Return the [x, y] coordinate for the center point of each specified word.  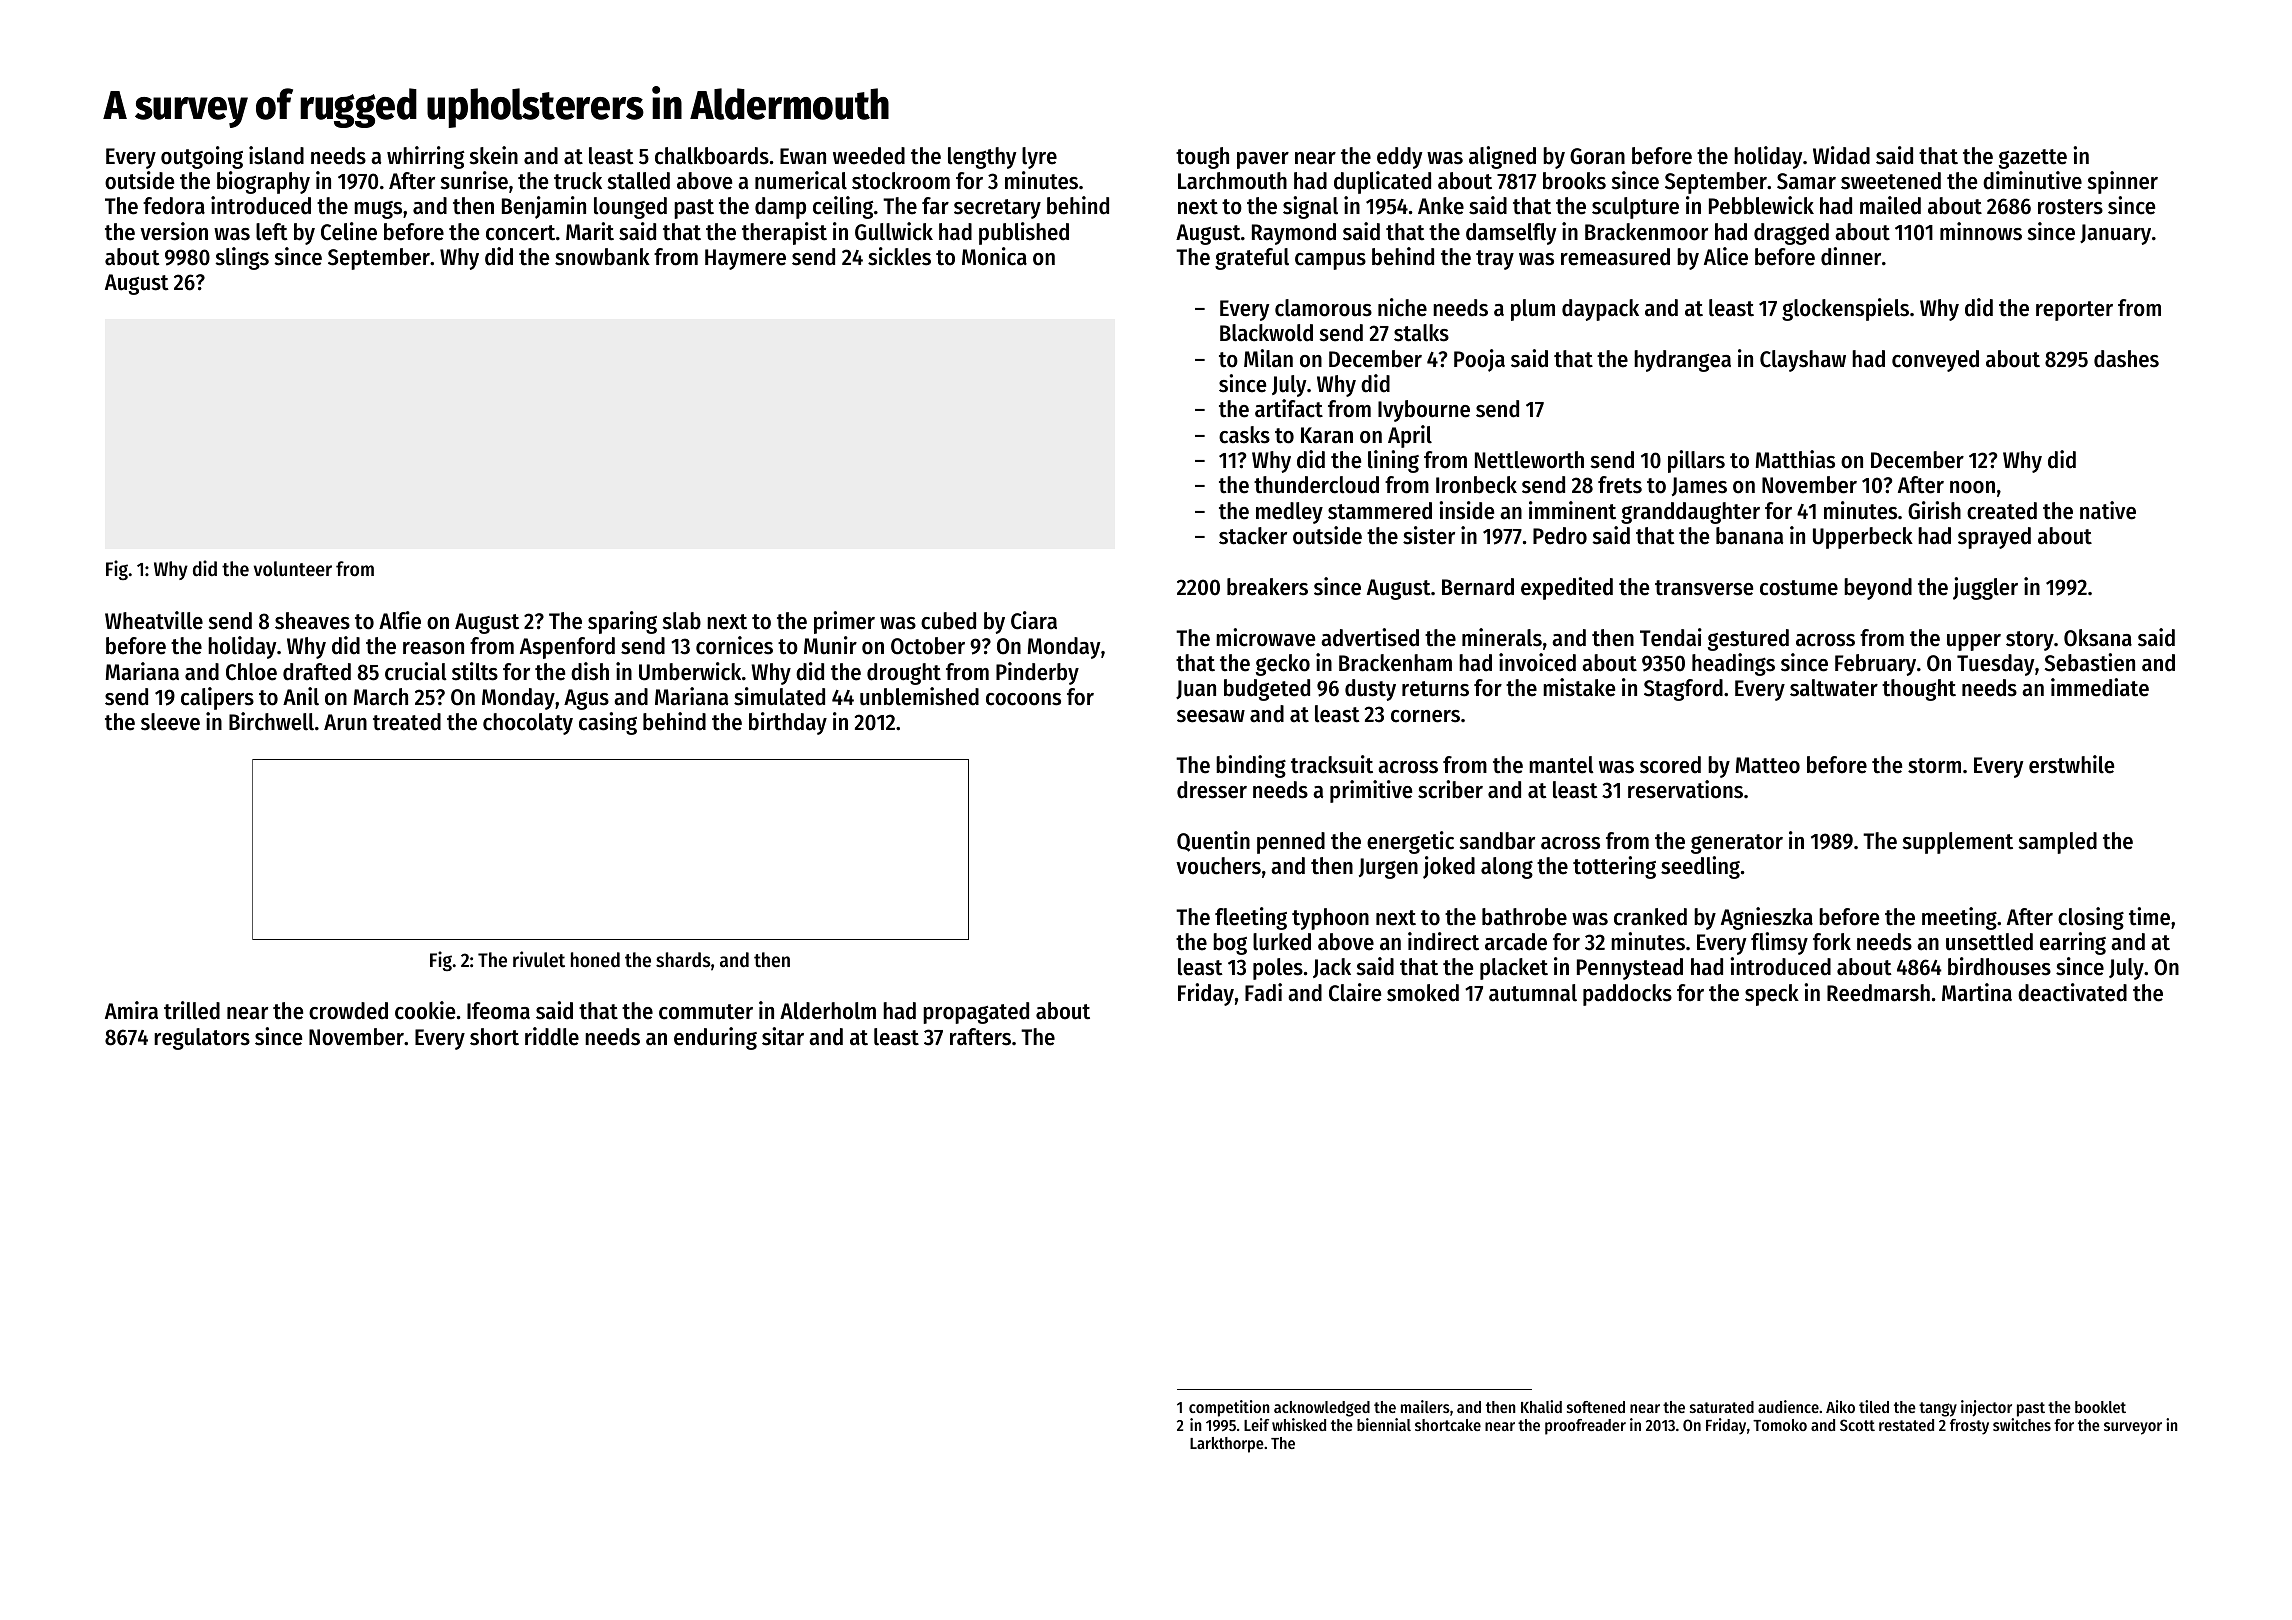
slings [242, 258]
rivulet [539, 959]
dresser [1212, 790]
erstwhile [2071, 764]
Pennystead [1630, 969]
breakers [1267, 587]
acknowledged [1322, 1409]
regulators [202, 1039]
